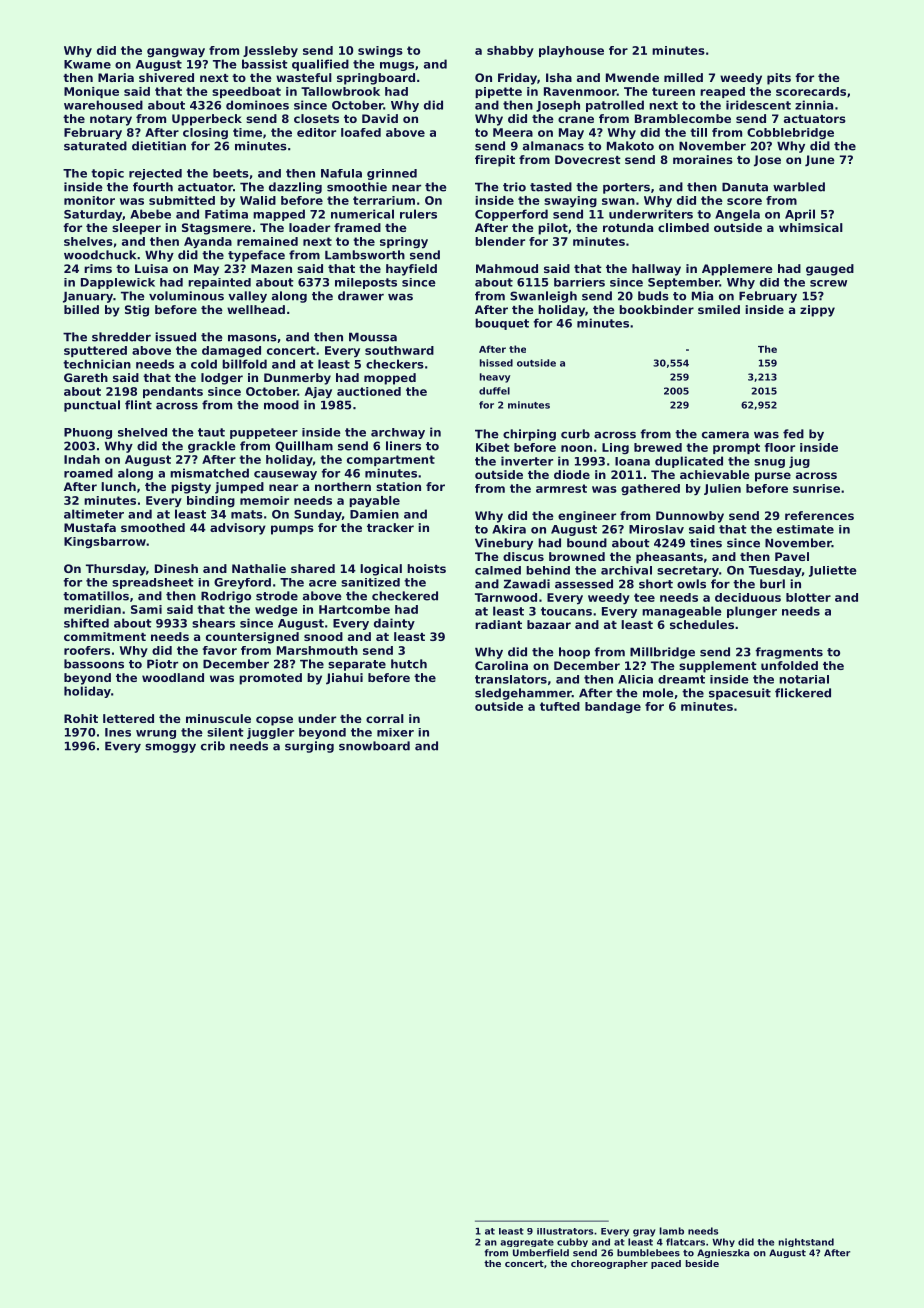 The width and height of the document is (924, 1308). I want to click on beside, so click(702, 1263).
